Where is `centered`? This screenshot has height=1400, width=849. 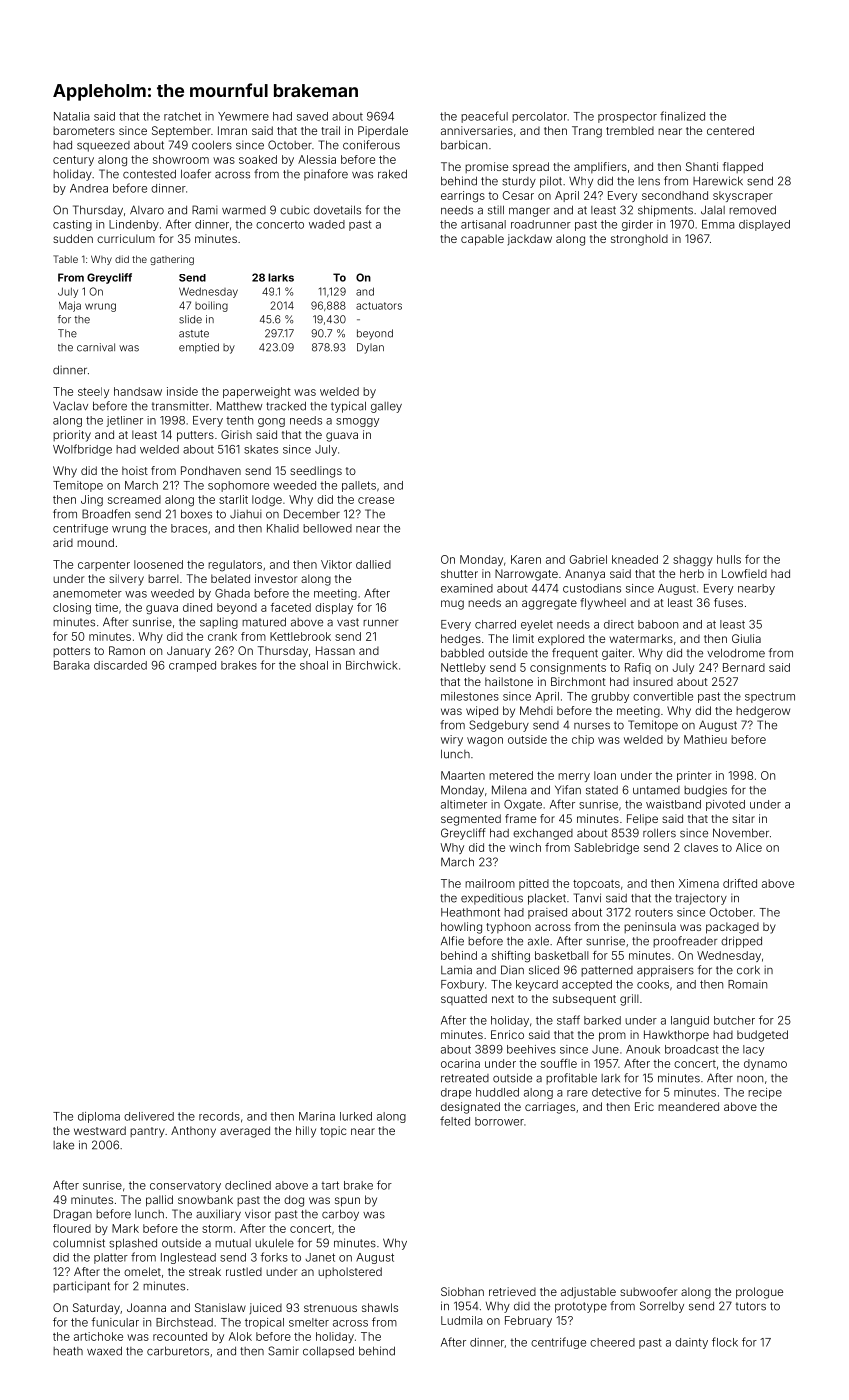
centered is located at coordinates (730, 130).
